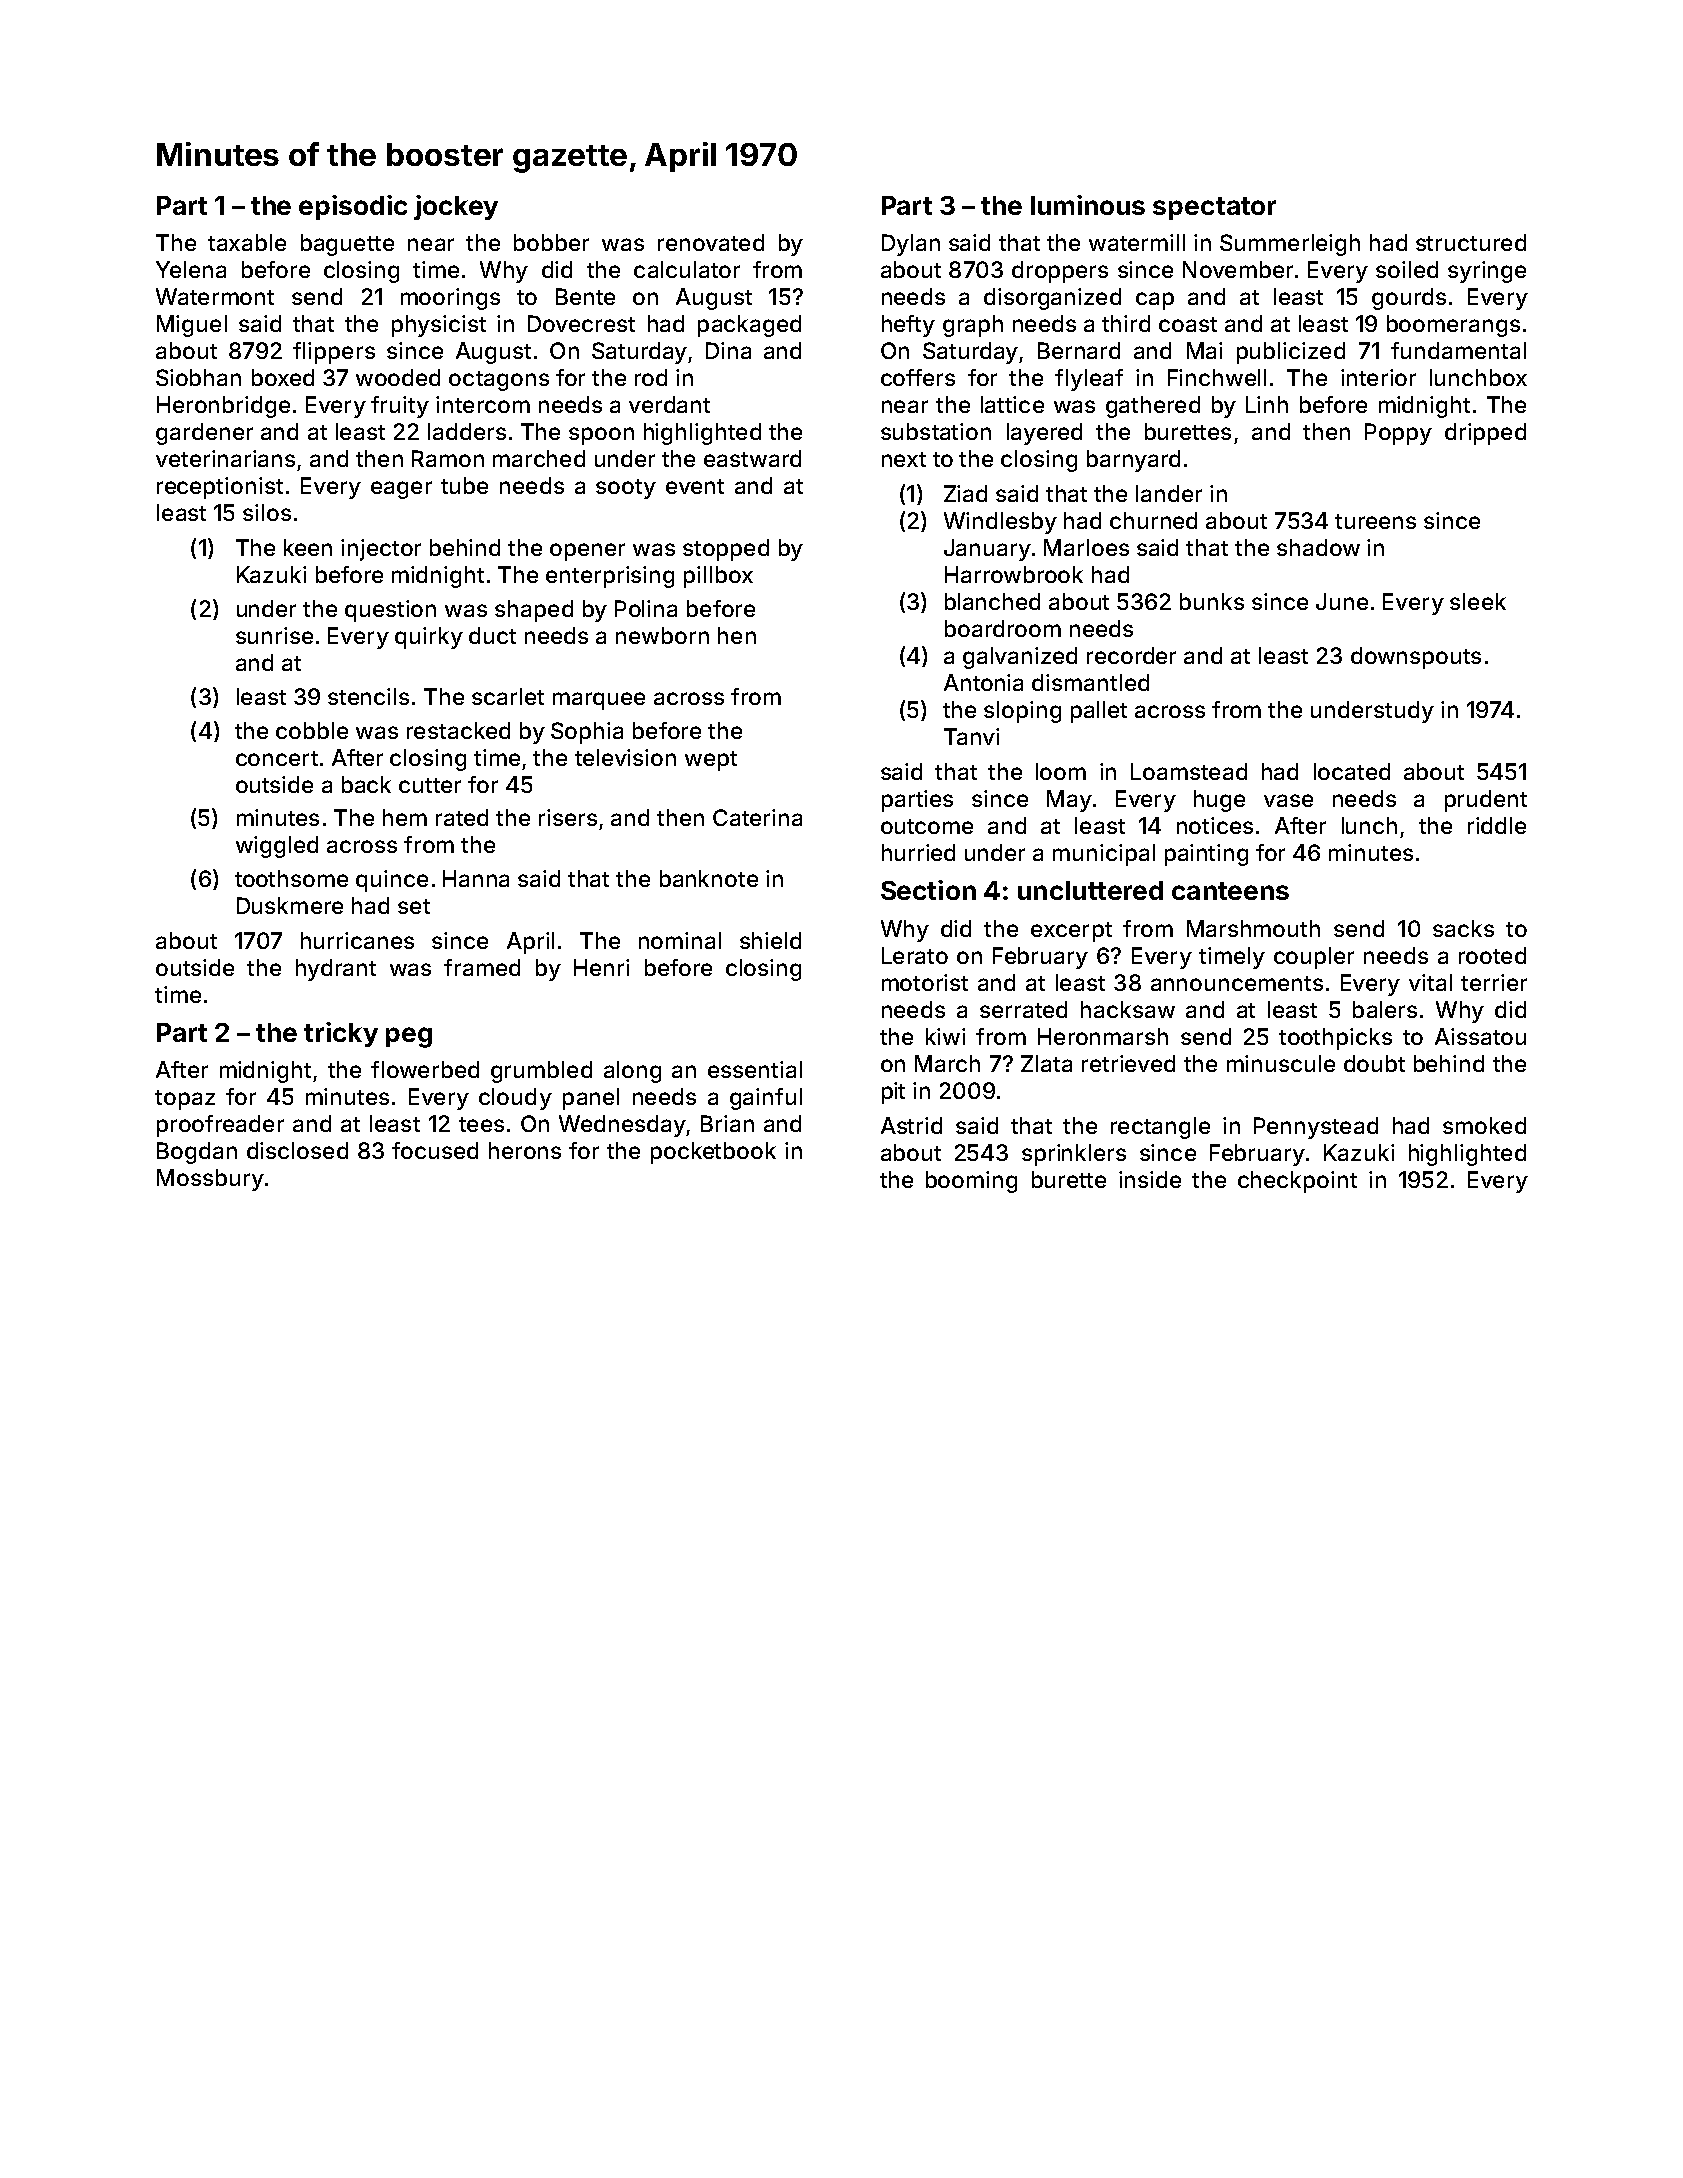  Describe the element at coordinates (927, 826) in the page. I see `outcome` at that location.
